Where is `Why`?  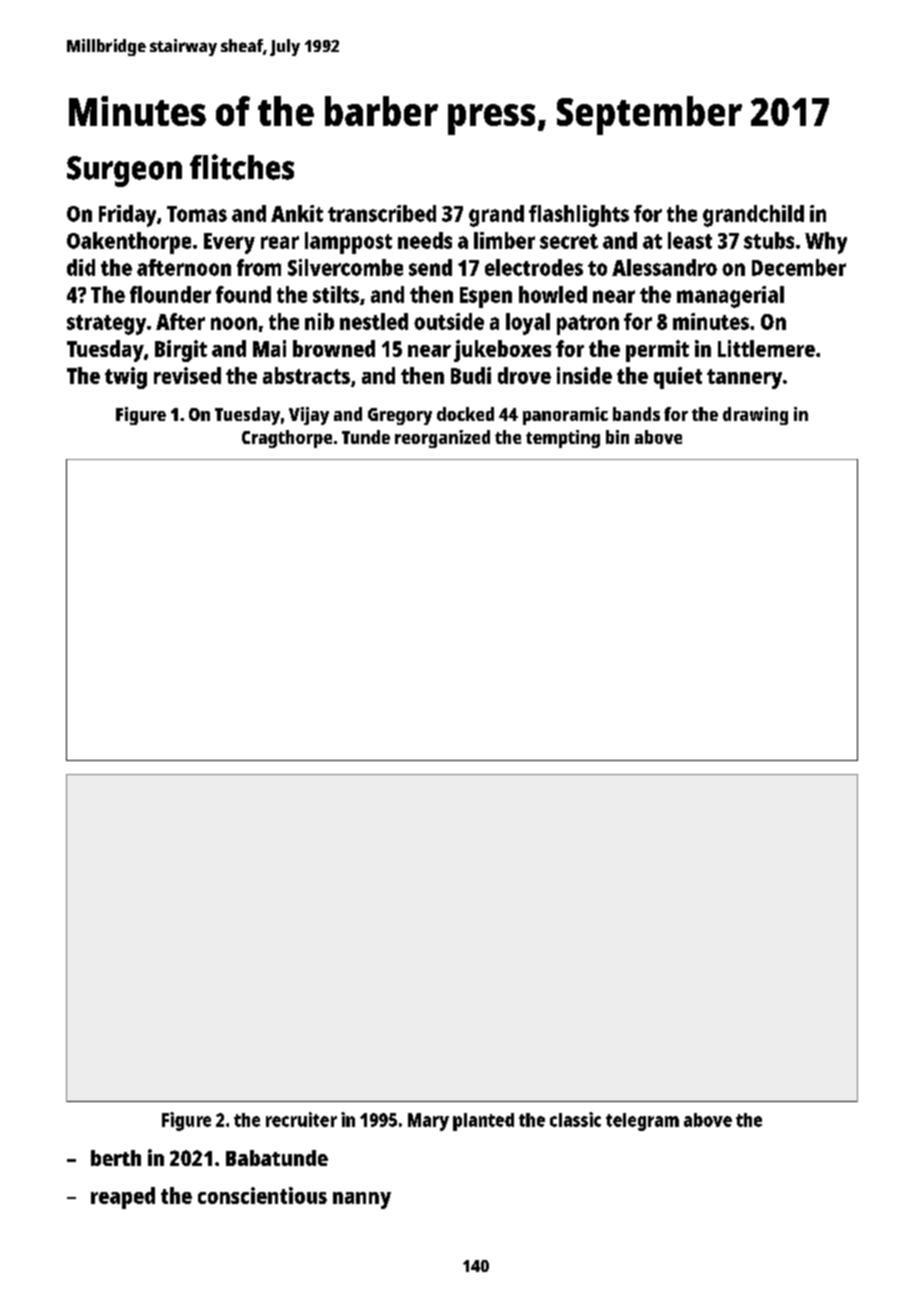 Why is located at coordinates (826, 243).
